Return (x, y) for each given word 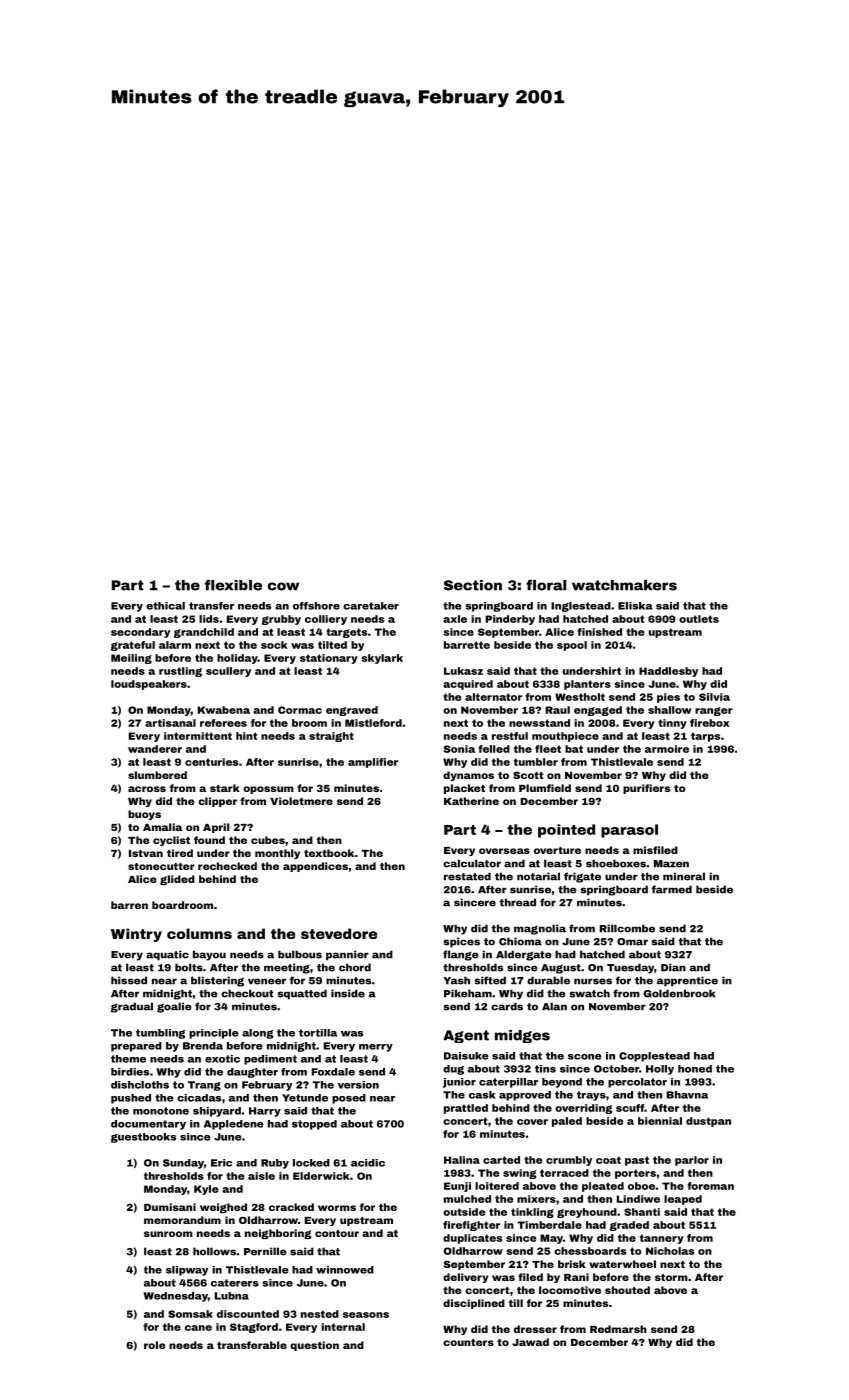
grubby (281, 620)
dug (453, 1070)
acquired (468, 685)
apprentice (687, 981)
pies (668, 698)
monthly (277, 854)
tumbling (161, 1034)
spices (462, 942)
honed (695, 1069)
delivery (466, 1278)
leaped (683, 1200)
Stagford (254, 1328)
